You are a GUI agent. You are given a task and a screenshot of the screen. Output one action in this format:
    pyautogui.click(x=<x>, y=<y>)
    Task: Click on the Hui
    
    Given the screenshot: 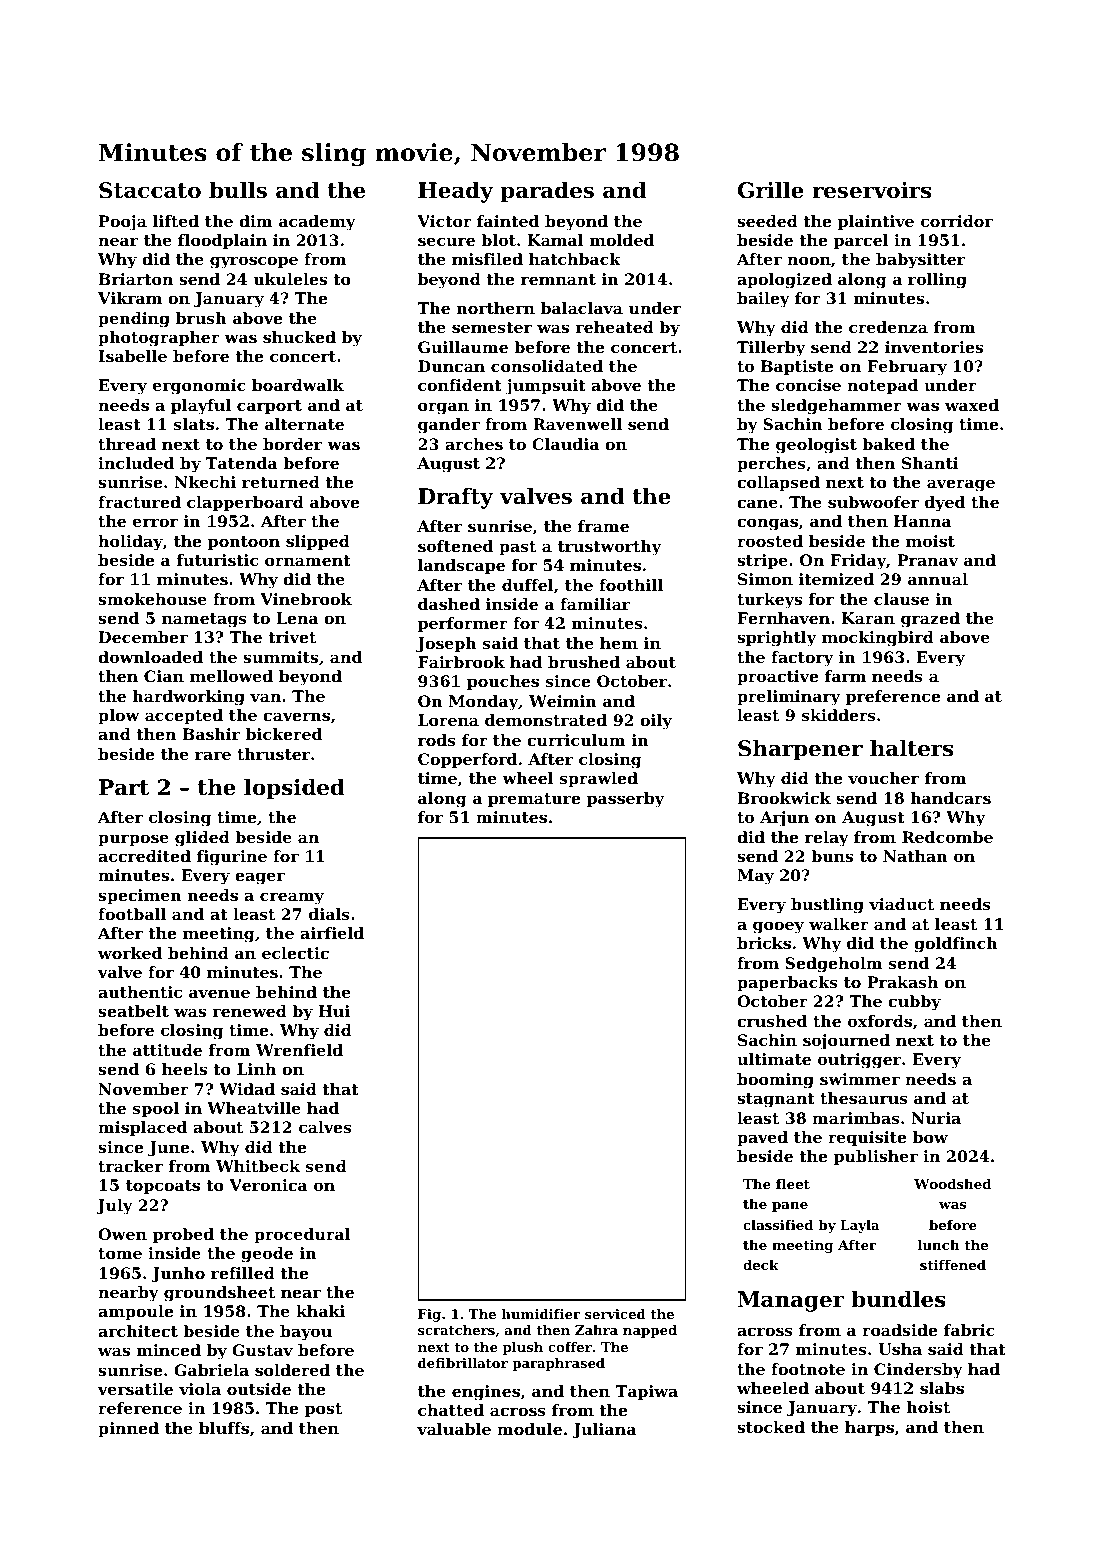 What is the action you would take?
    pyautogui.click(x=334, y=1011)
